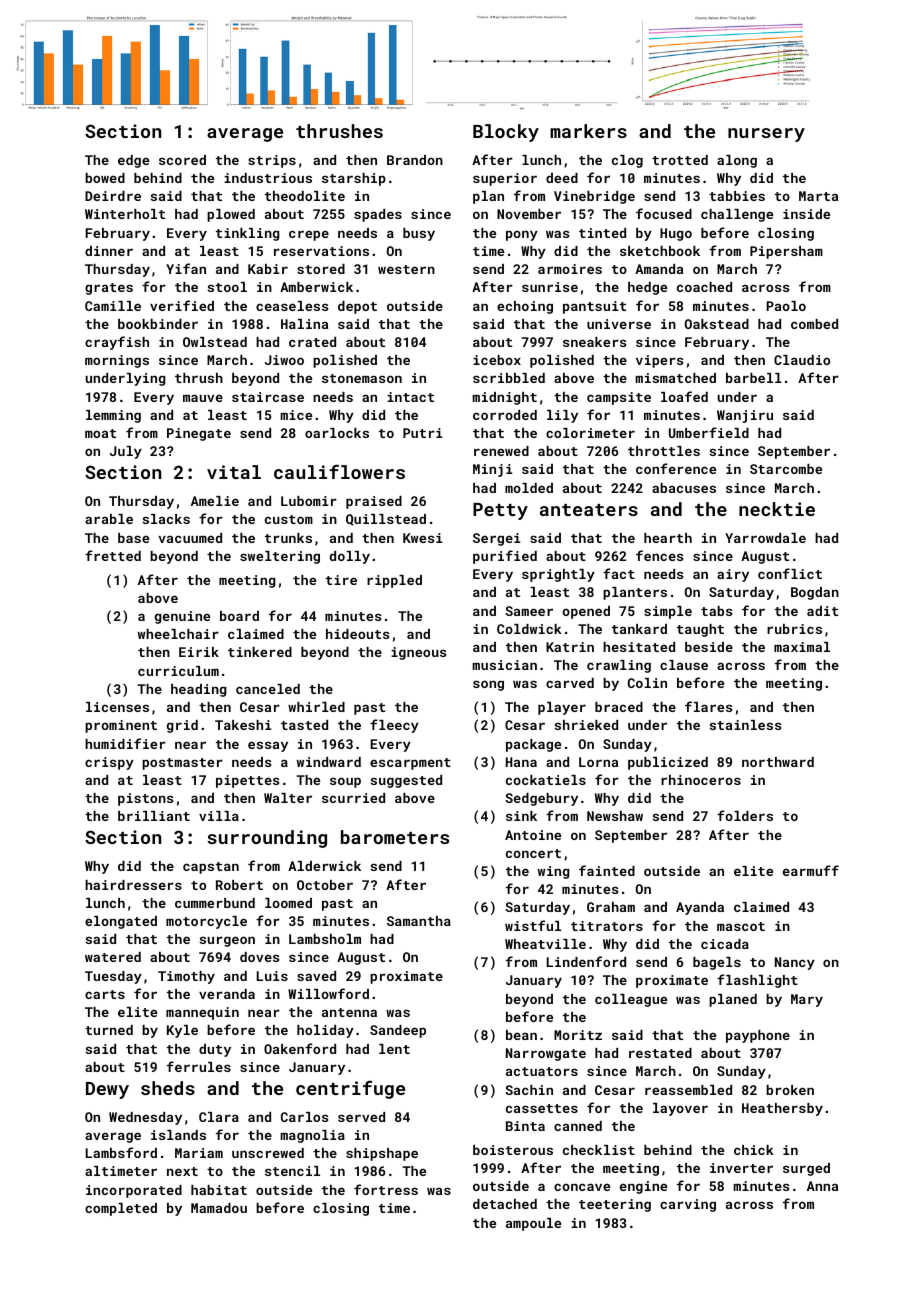 This image has width=924, height=1308. What do you see at coordinates (533, 1224) in the image?
I see `ampoule` at bounding box center [533, 1224].
